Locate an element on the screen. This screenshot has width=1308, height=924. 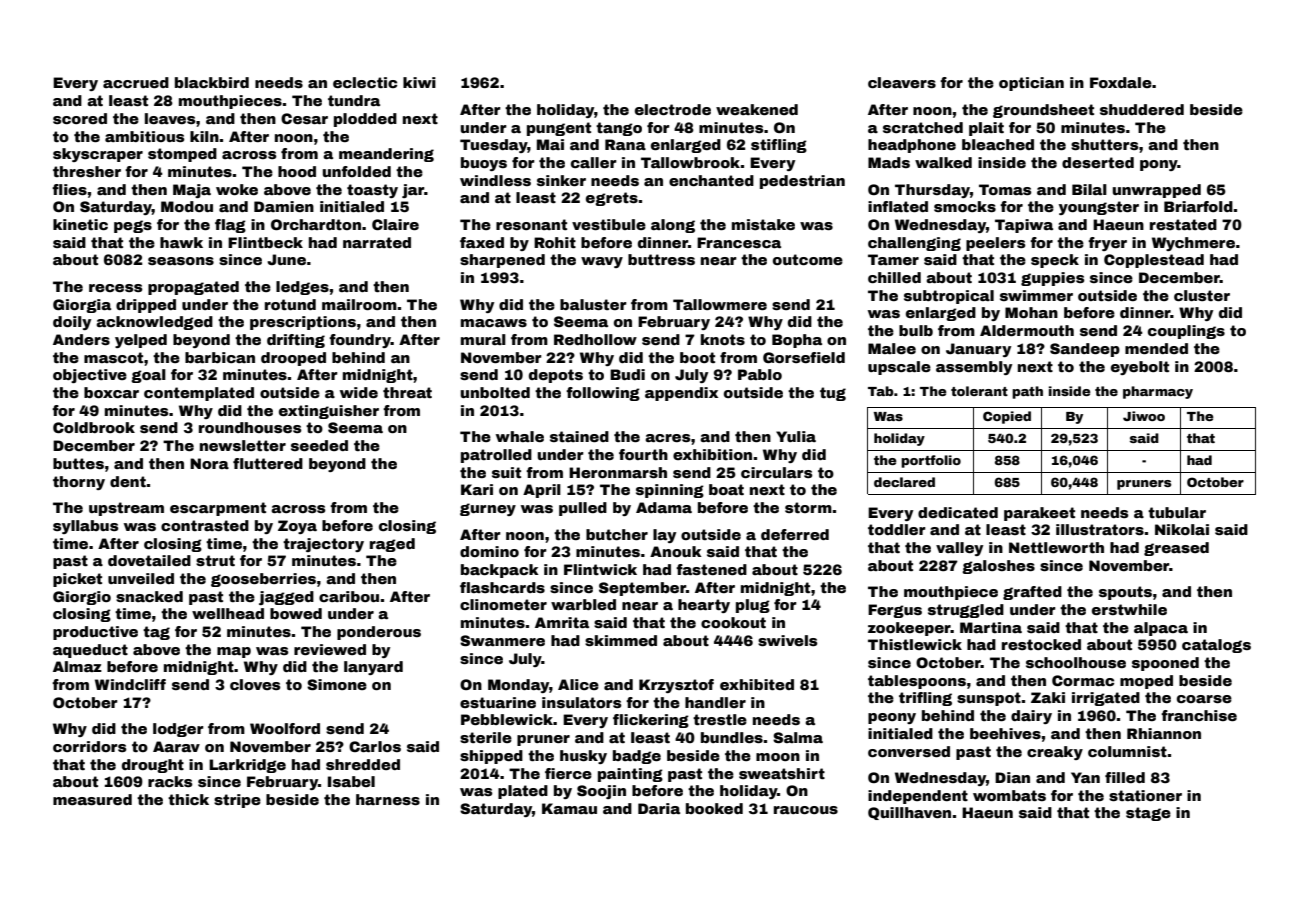
recess is located at coordinates (116, 288).
